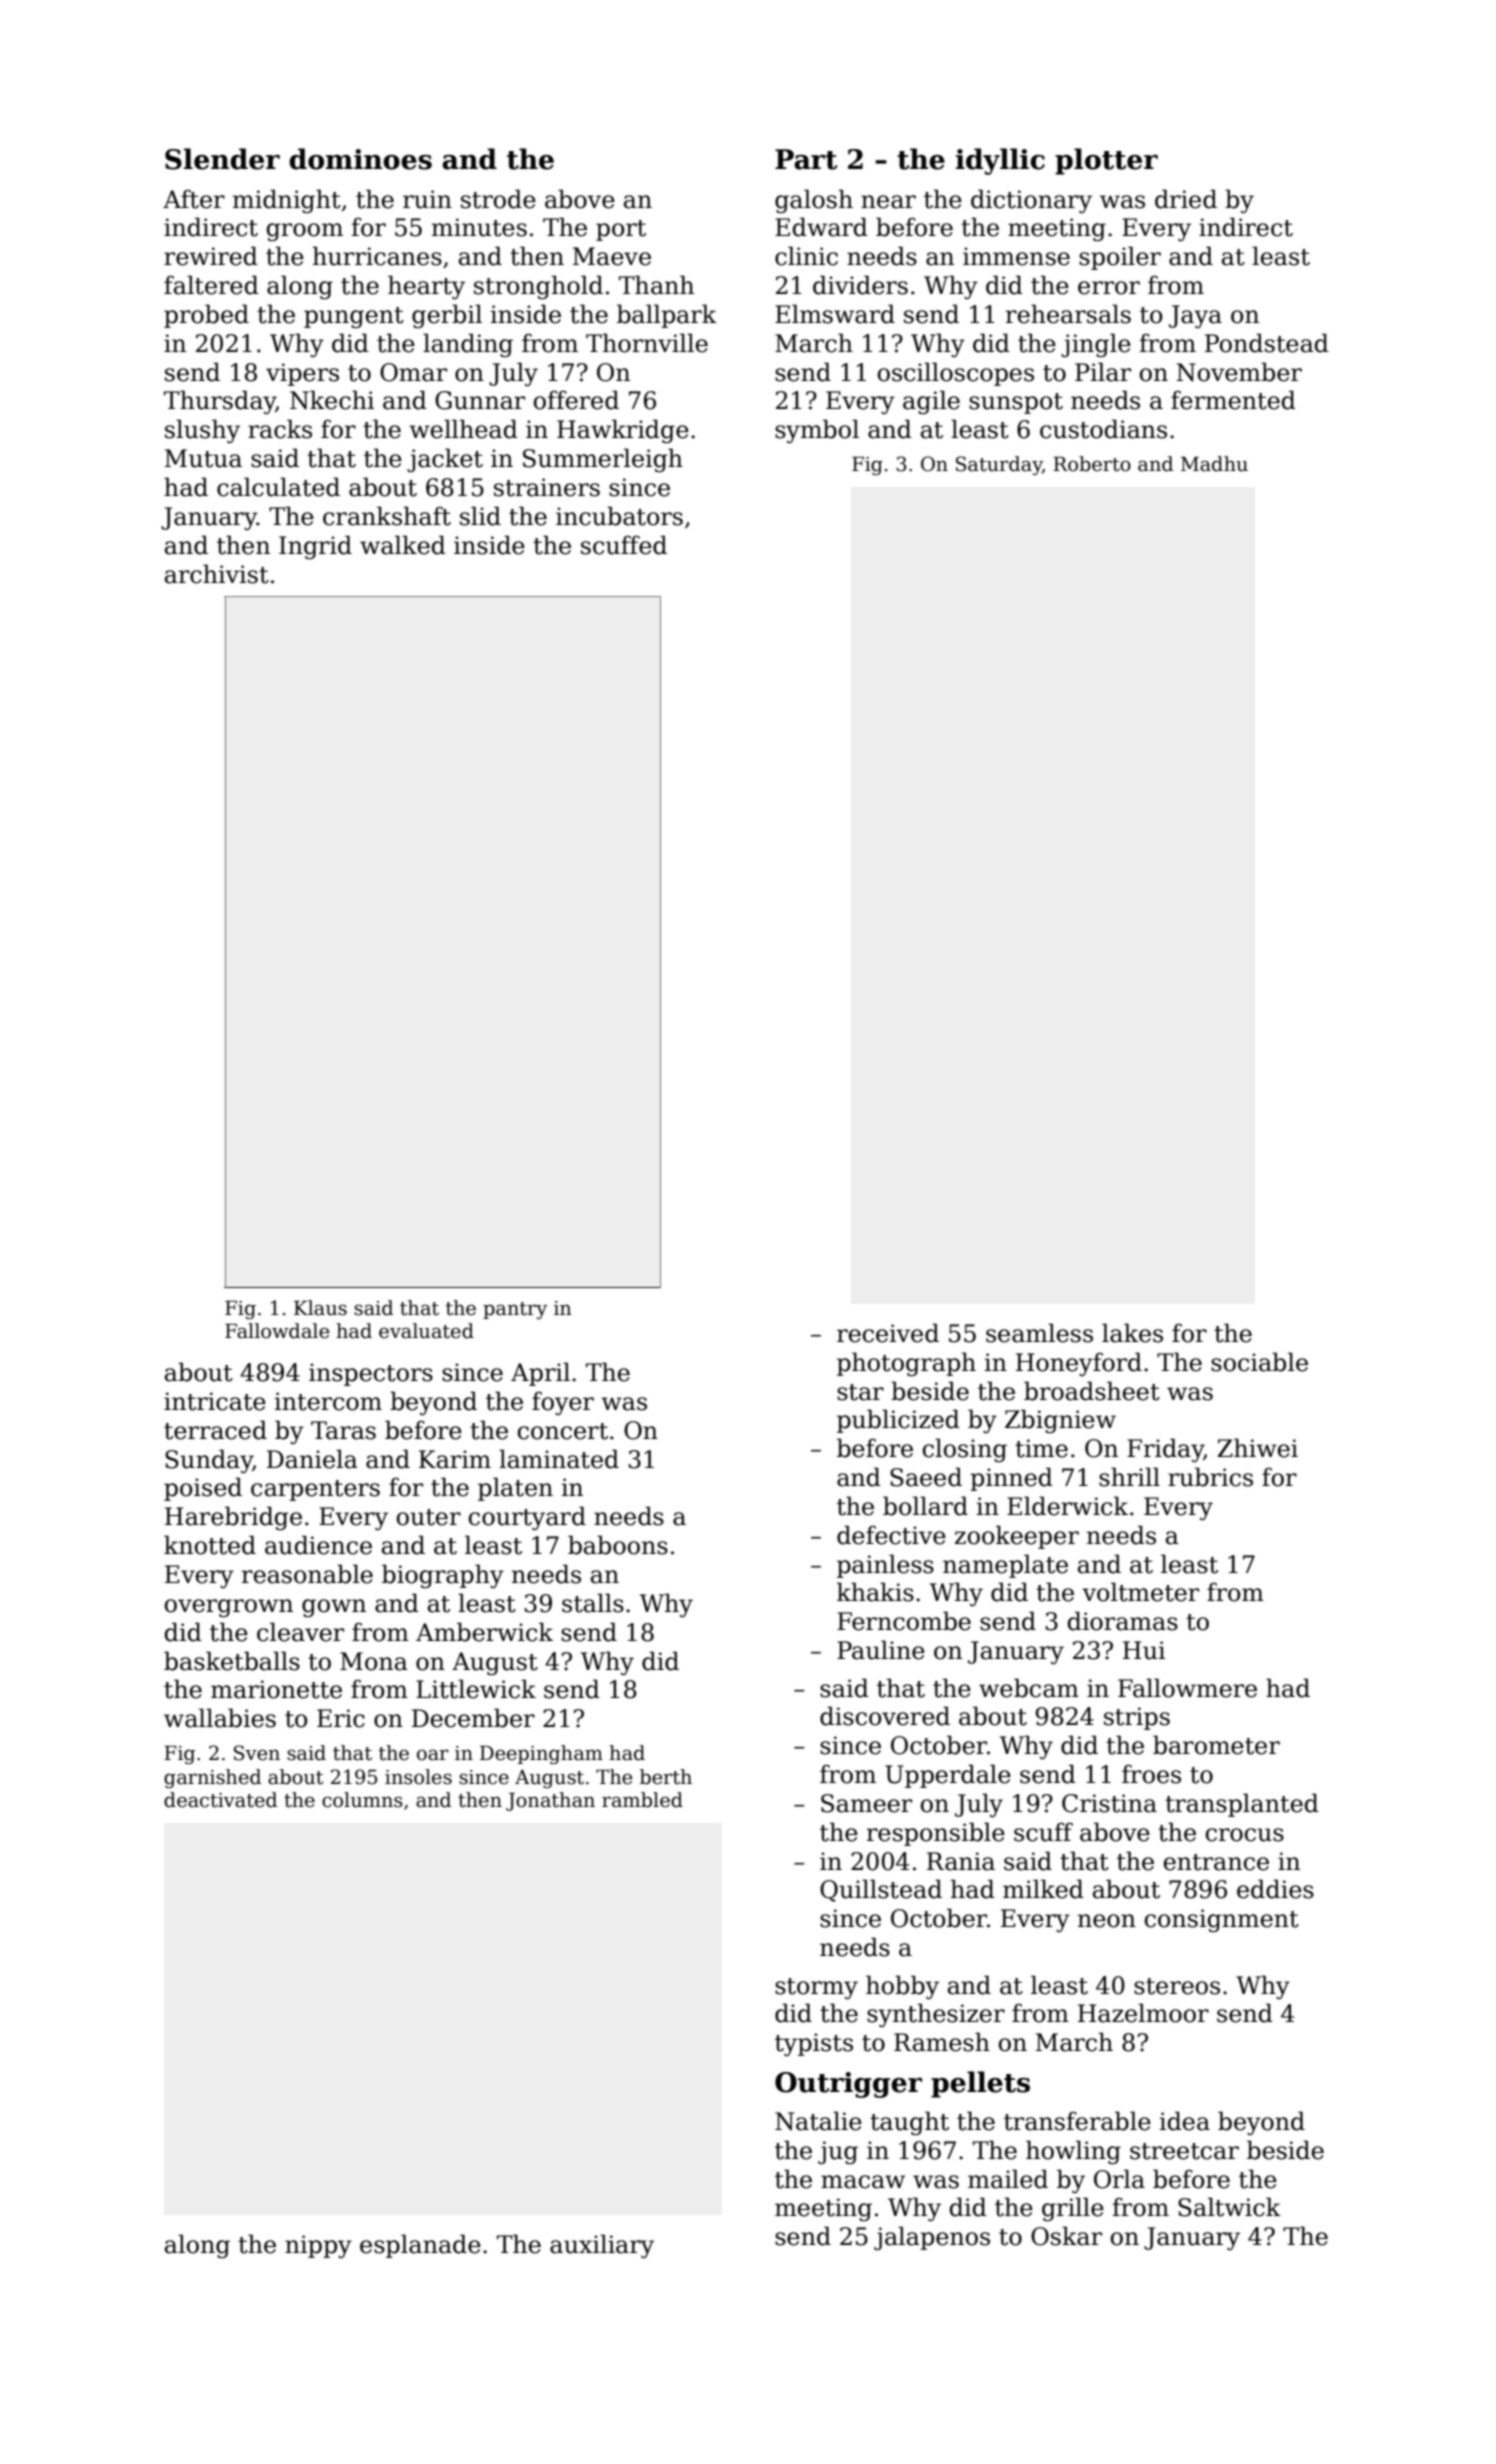 Image resolution: width=1496 pixels, height=2464 pixels. What do you see at coordinates (217, 574) in the document?
I see `archivist` at bounding box center [217, 574].
